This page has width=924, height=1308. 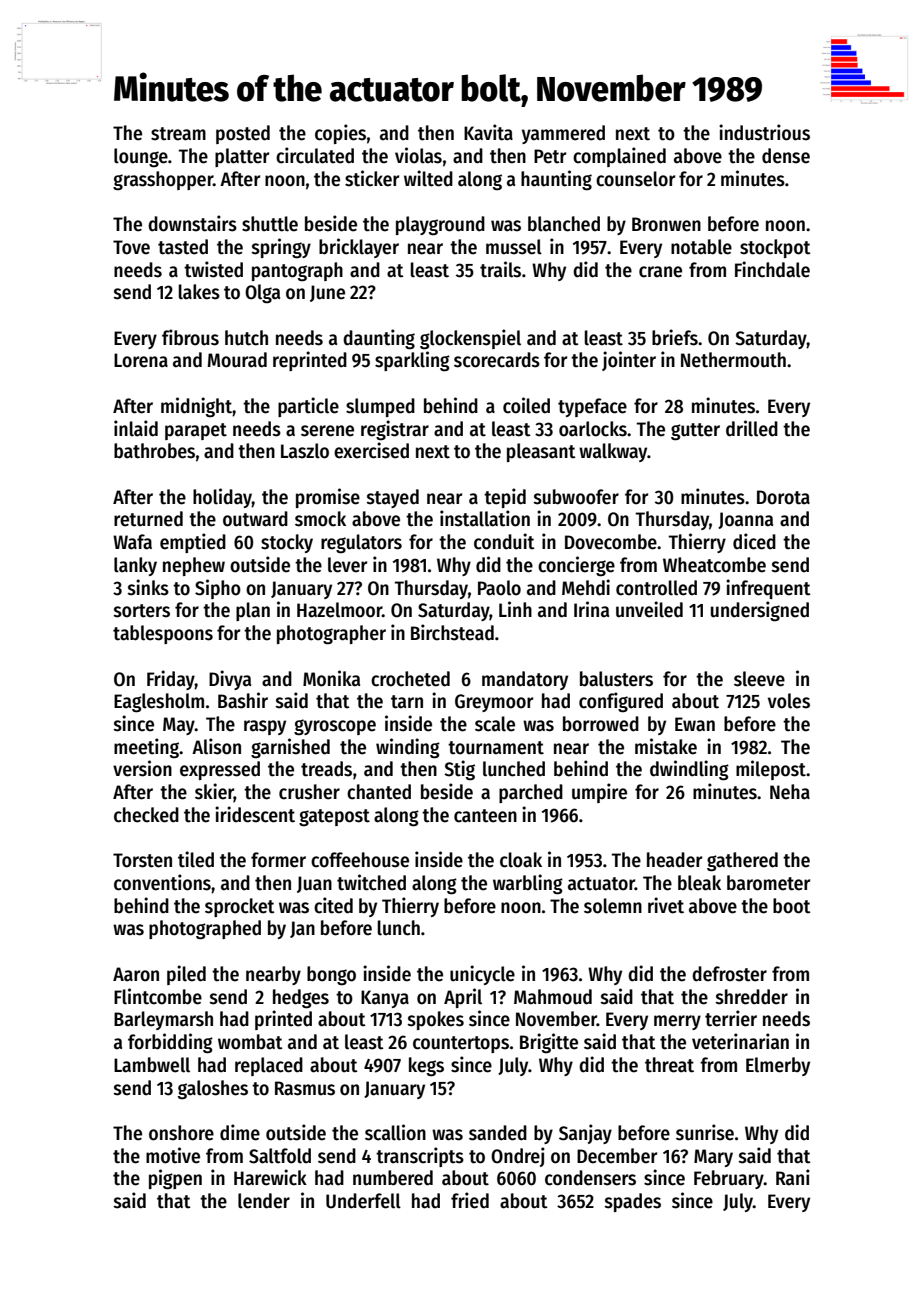 I want to click on unicycle, so click(x=482, y=975).
